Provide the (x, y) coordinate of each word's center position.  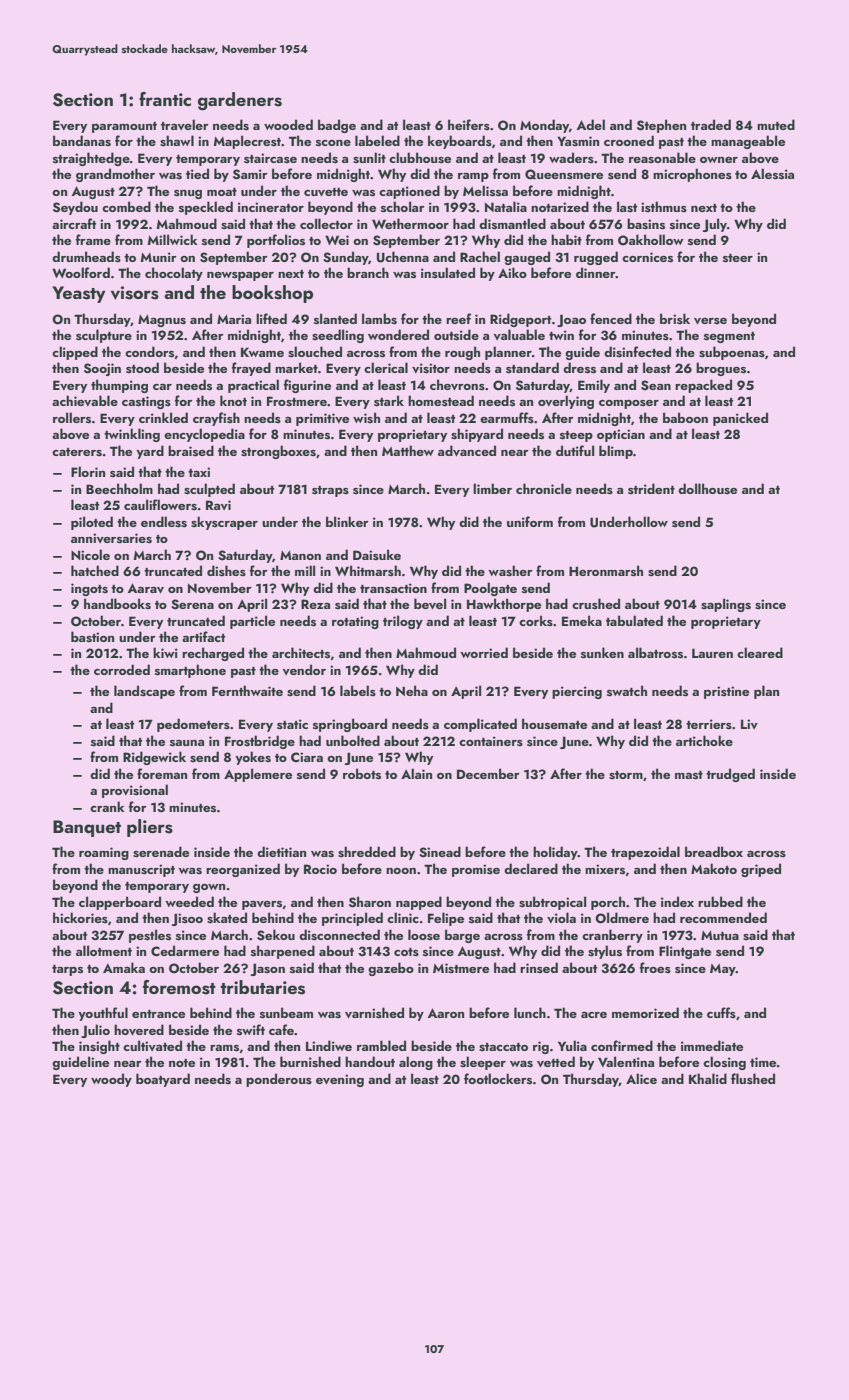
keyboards (460, 142)
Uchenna (403, 257)
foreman (162, 773)
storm (626, 775)
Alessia (772, 174)
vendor (304, 669)
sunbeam (286, 1013)
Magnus (162, 321)
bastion (92, 637)
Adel (591, 124)
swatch (627, 691)
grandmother (115, 175)
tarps (67, 970)
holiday (555, 853)
